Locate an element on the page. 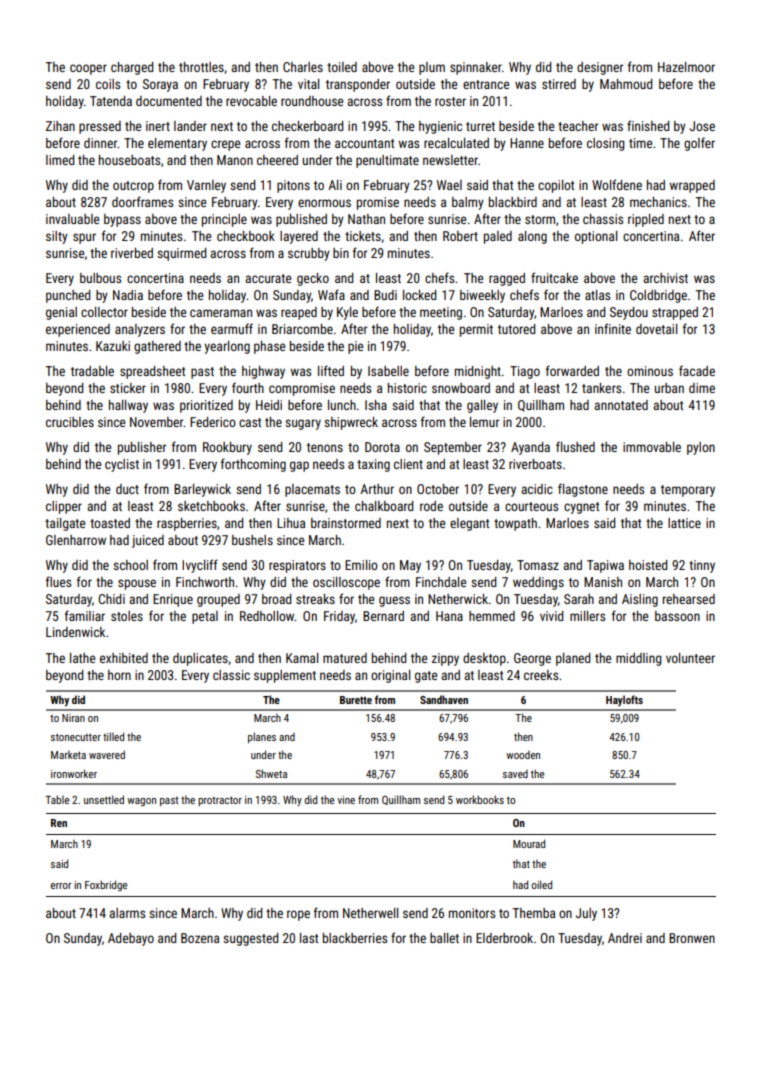 The width and height of the image is (761, 1080). cooper is located at coordinates (88, 69).
